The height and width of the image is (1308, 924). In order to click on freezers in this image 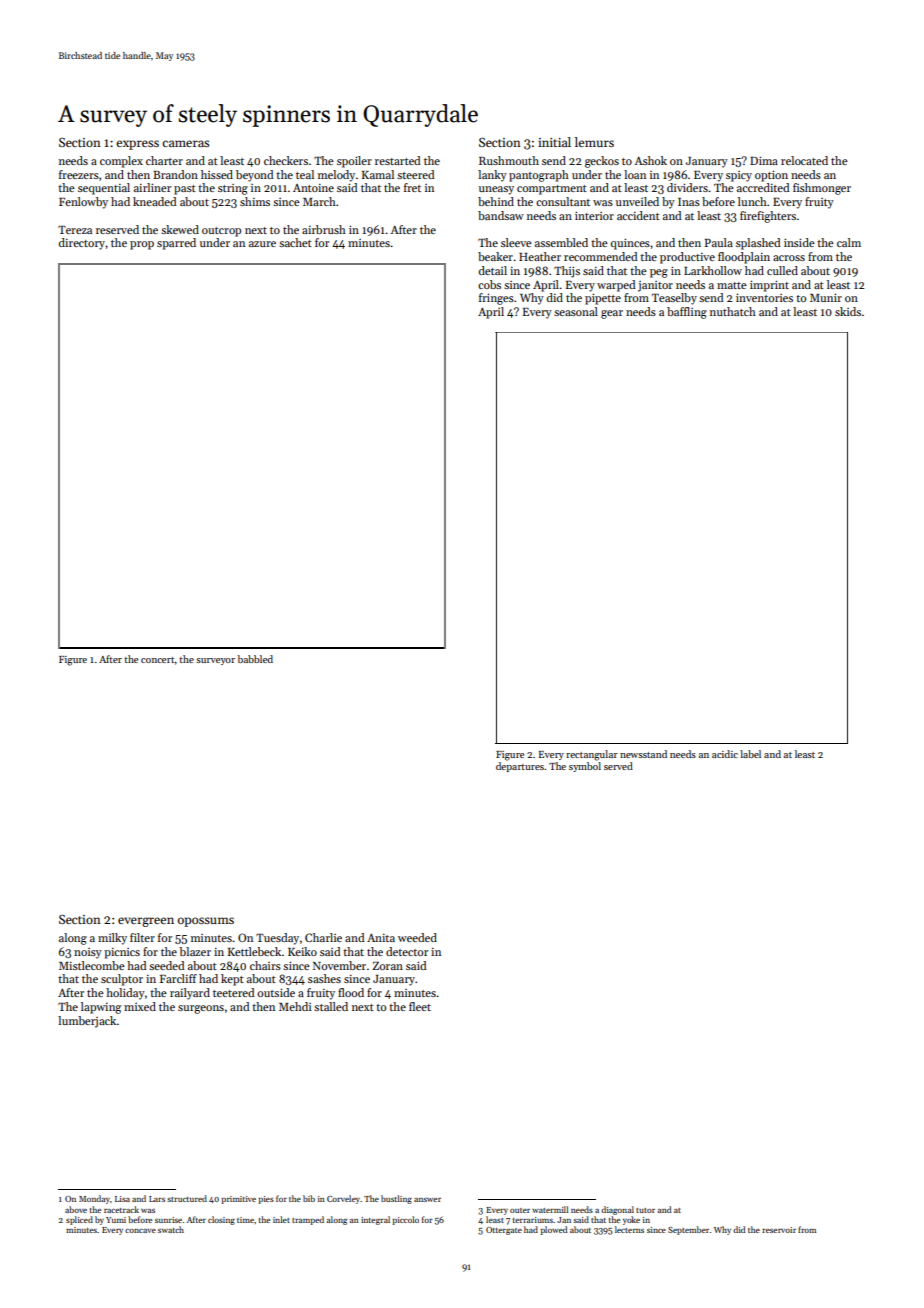, I will do `click(79, 174)`.
